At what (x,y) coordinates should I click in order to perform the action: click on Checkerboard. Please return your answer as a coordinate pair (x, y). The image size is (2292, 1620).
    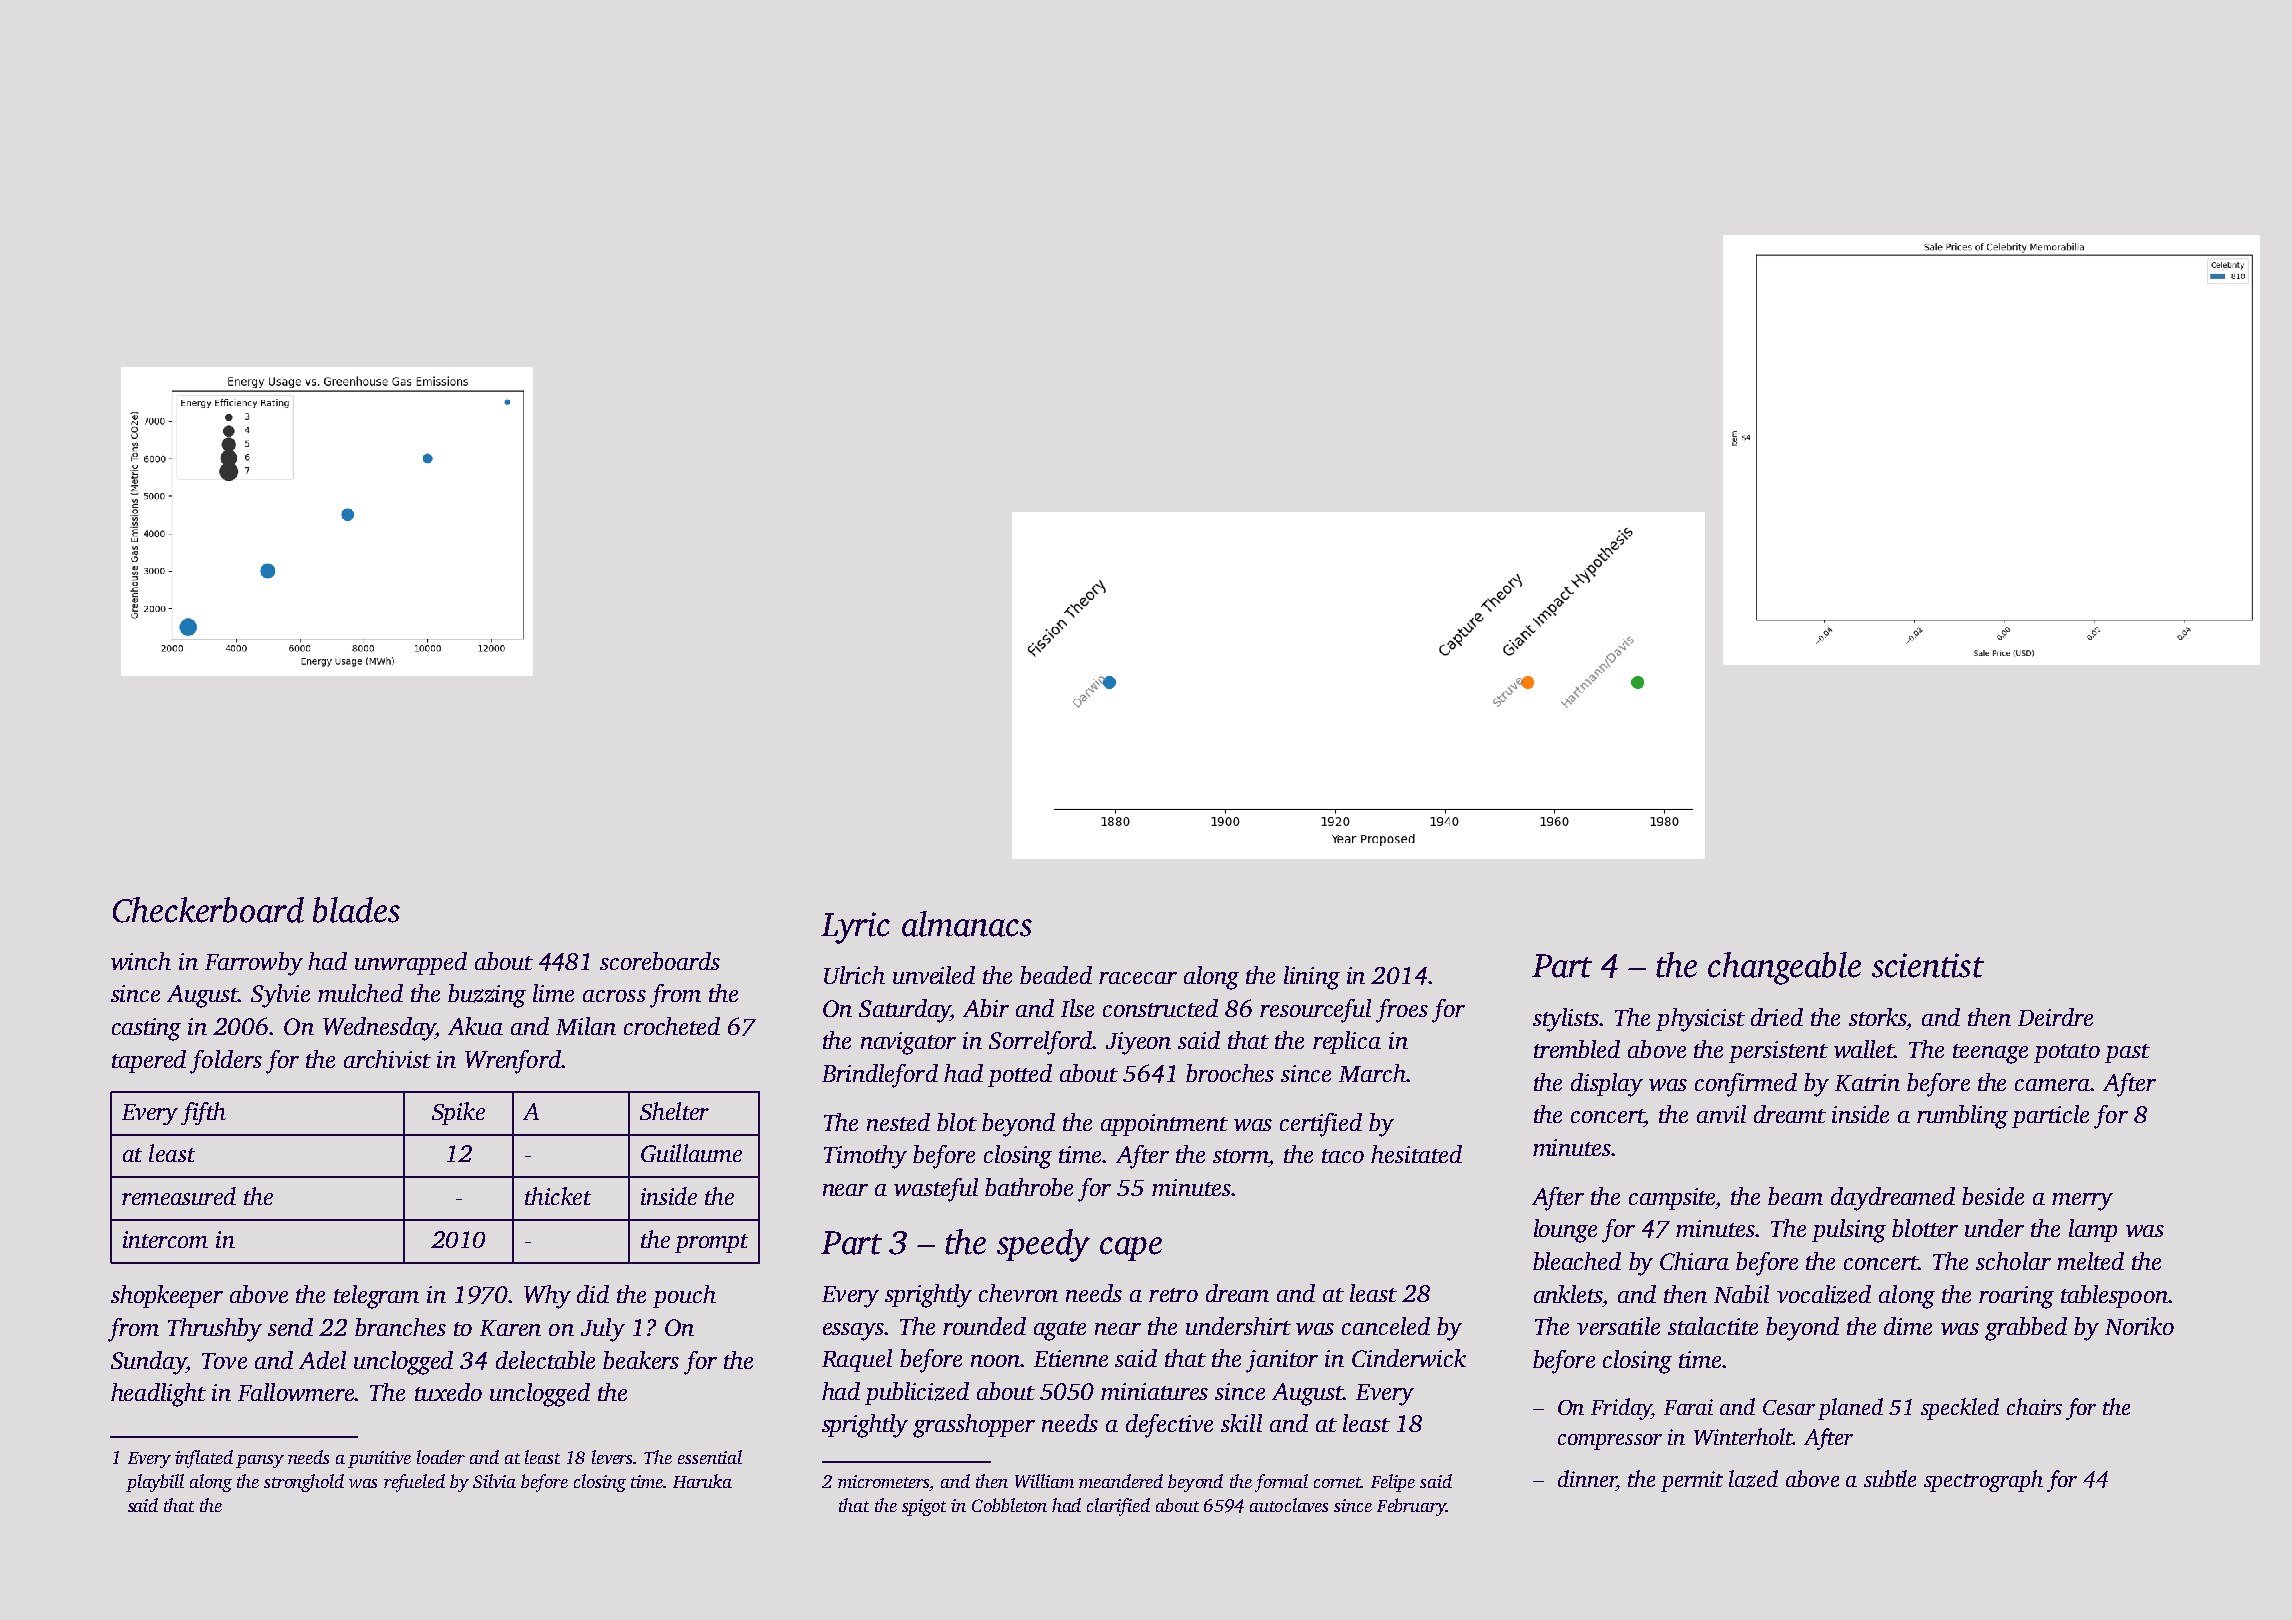
    Looking at the image, I should click on (208, 910).
